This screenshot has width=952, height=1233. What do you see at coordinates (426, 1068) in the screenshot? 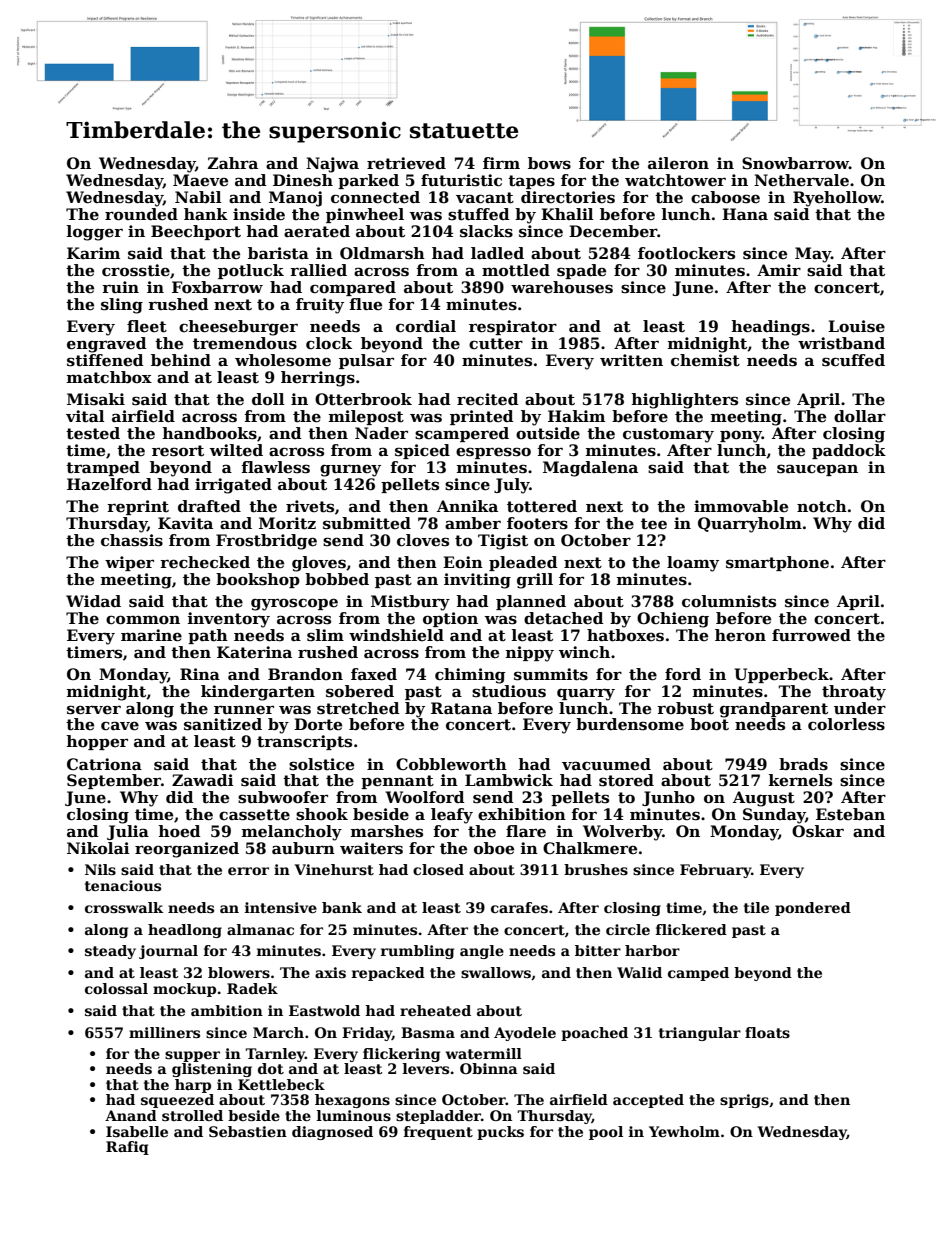
I see `levers` at bounding box center [426, 1068].
